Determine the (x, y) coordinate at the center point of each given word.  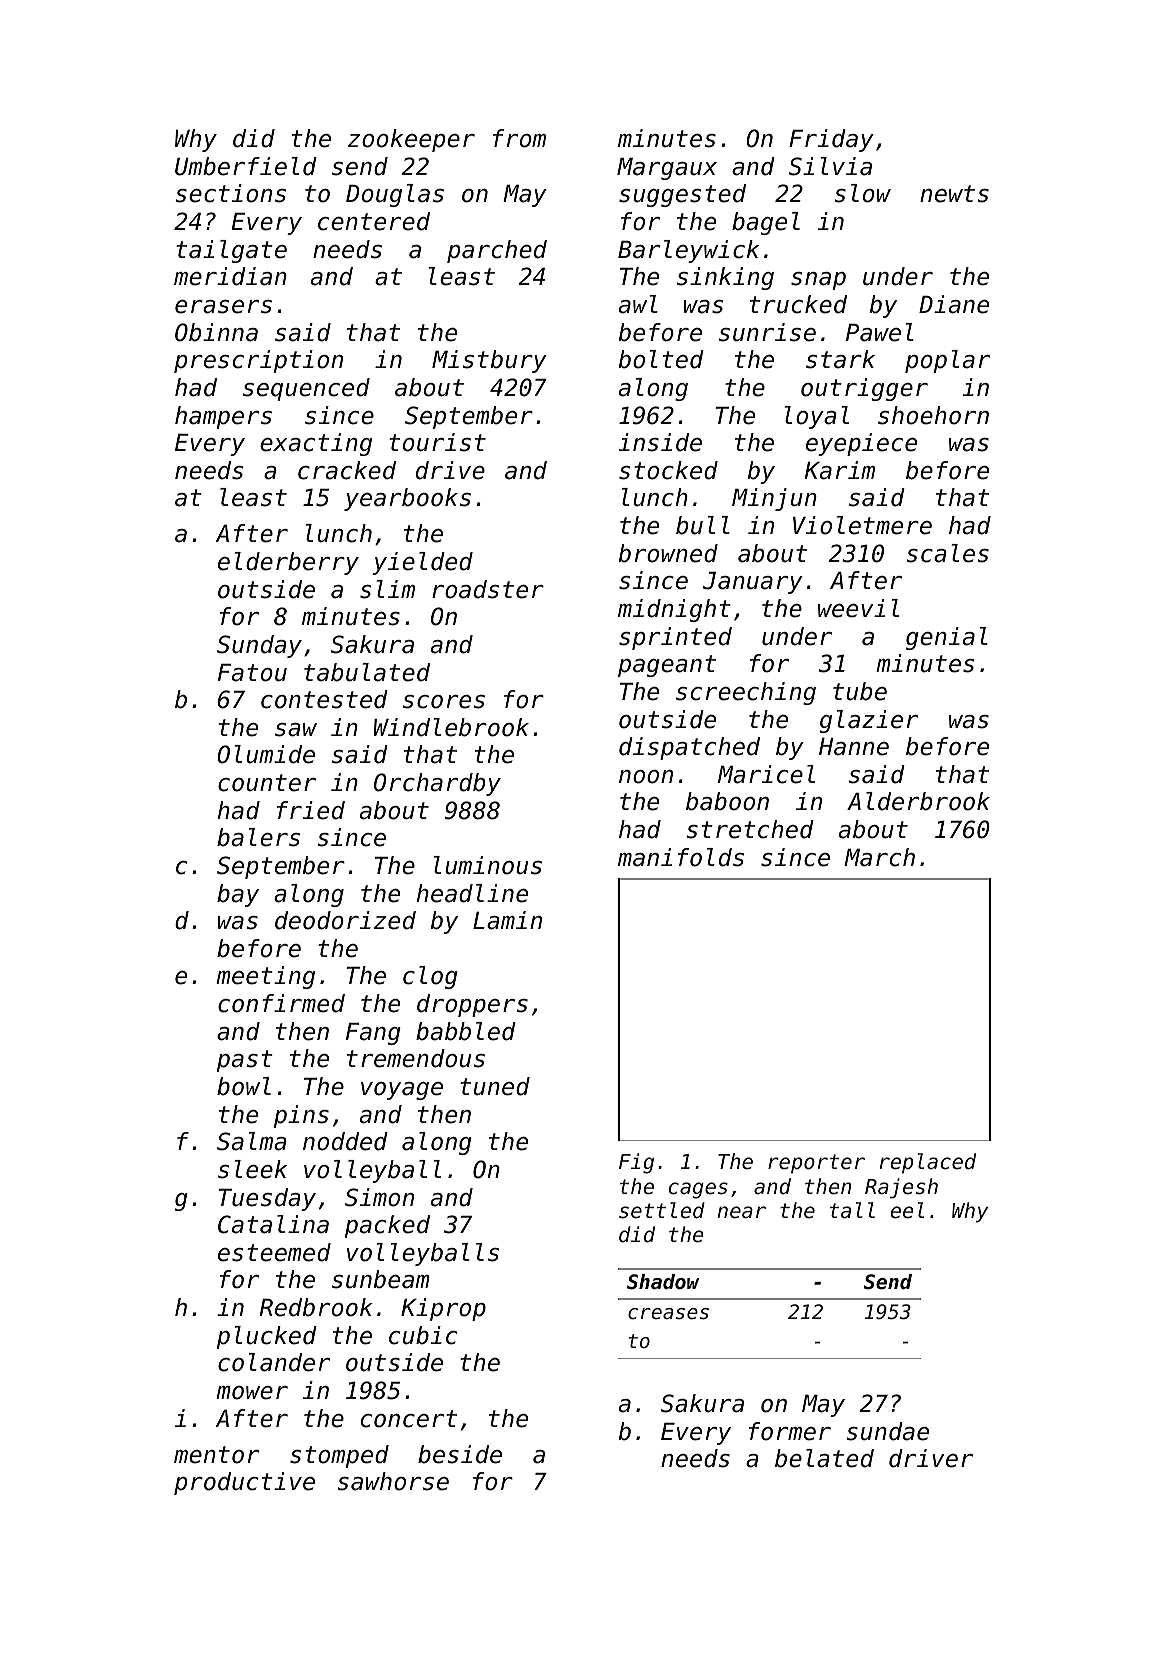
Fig (636, 1163)
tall (852, 1210)
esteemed (274, 1252)
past (245, 1061)
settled (662, 1210)
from (519, 138)
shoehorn (933, 415)
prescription (258, 361)
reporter (816, 1164)
